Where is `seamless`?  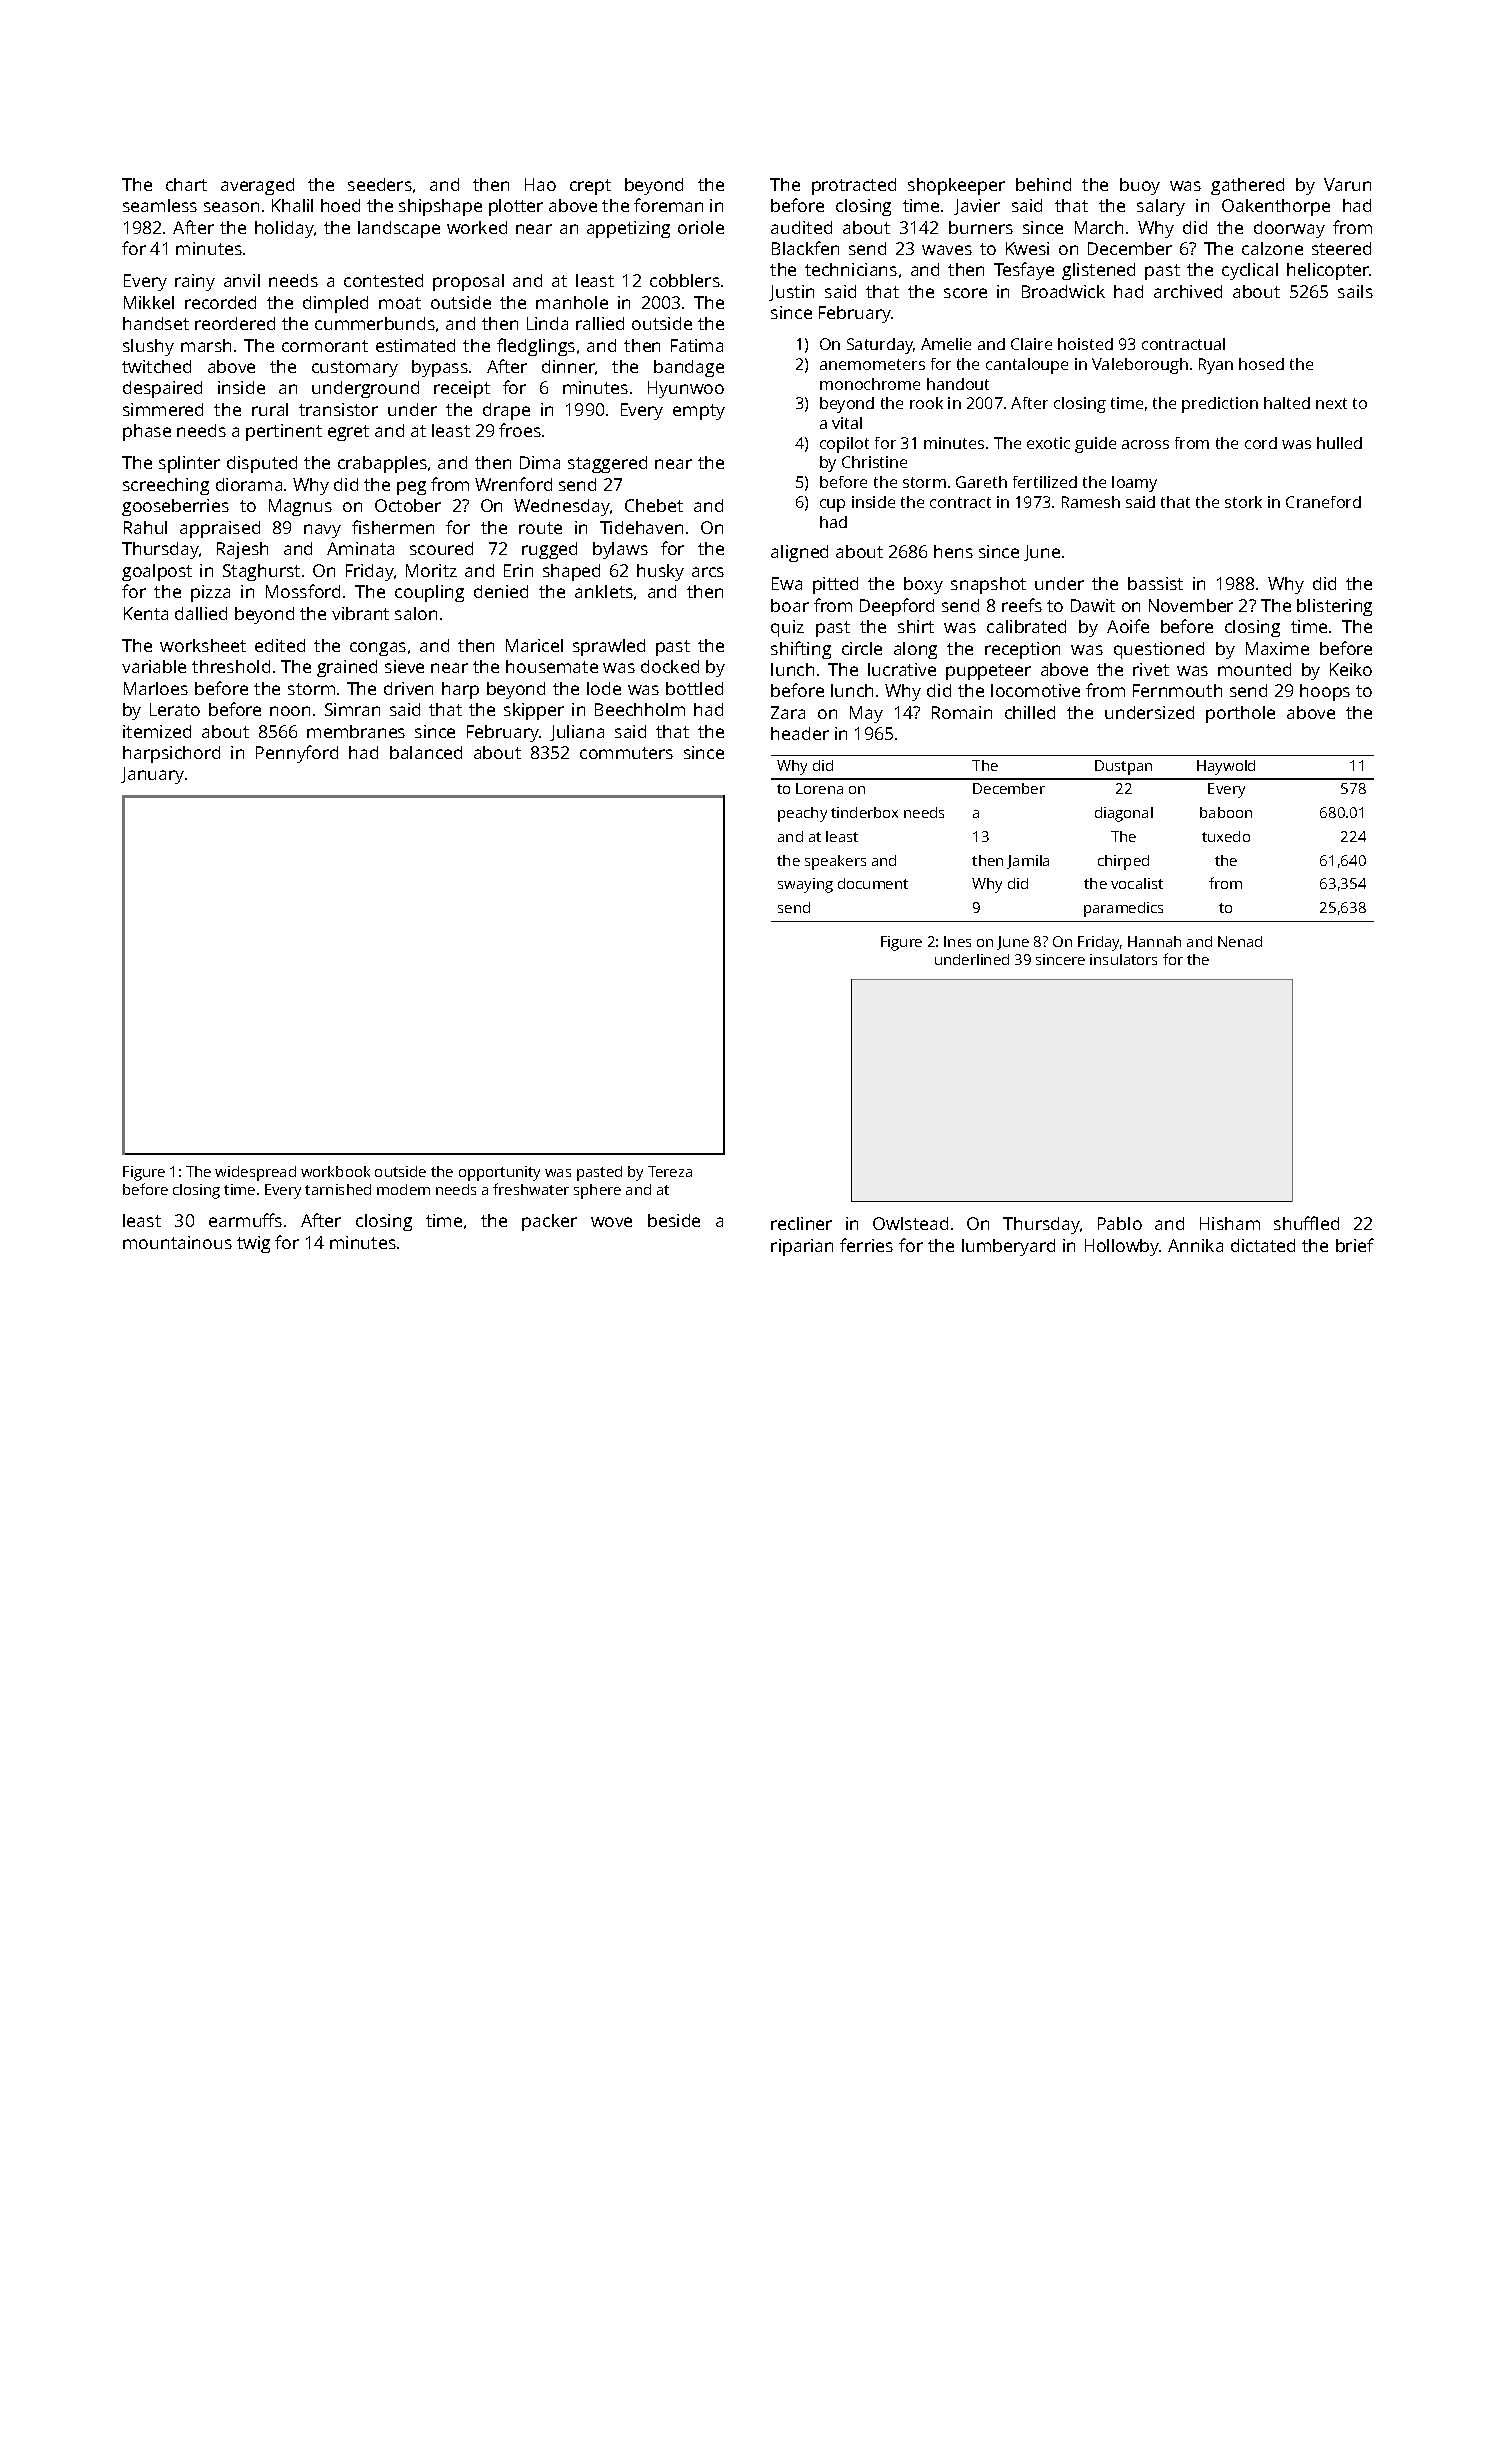 seamless is located at coordinates (160, 205).
